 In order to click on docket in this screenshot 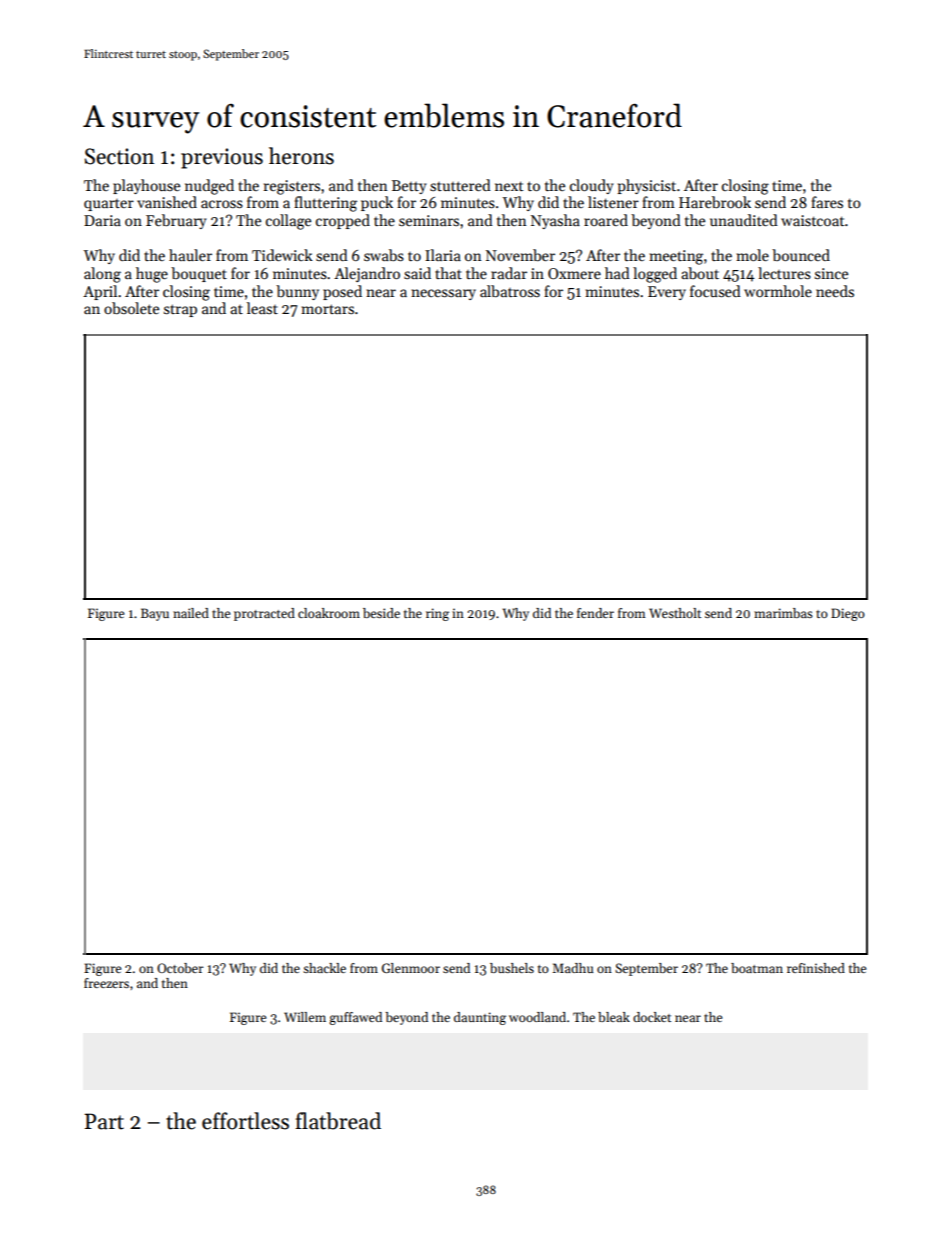, I will do `click(652, 1017)`.
